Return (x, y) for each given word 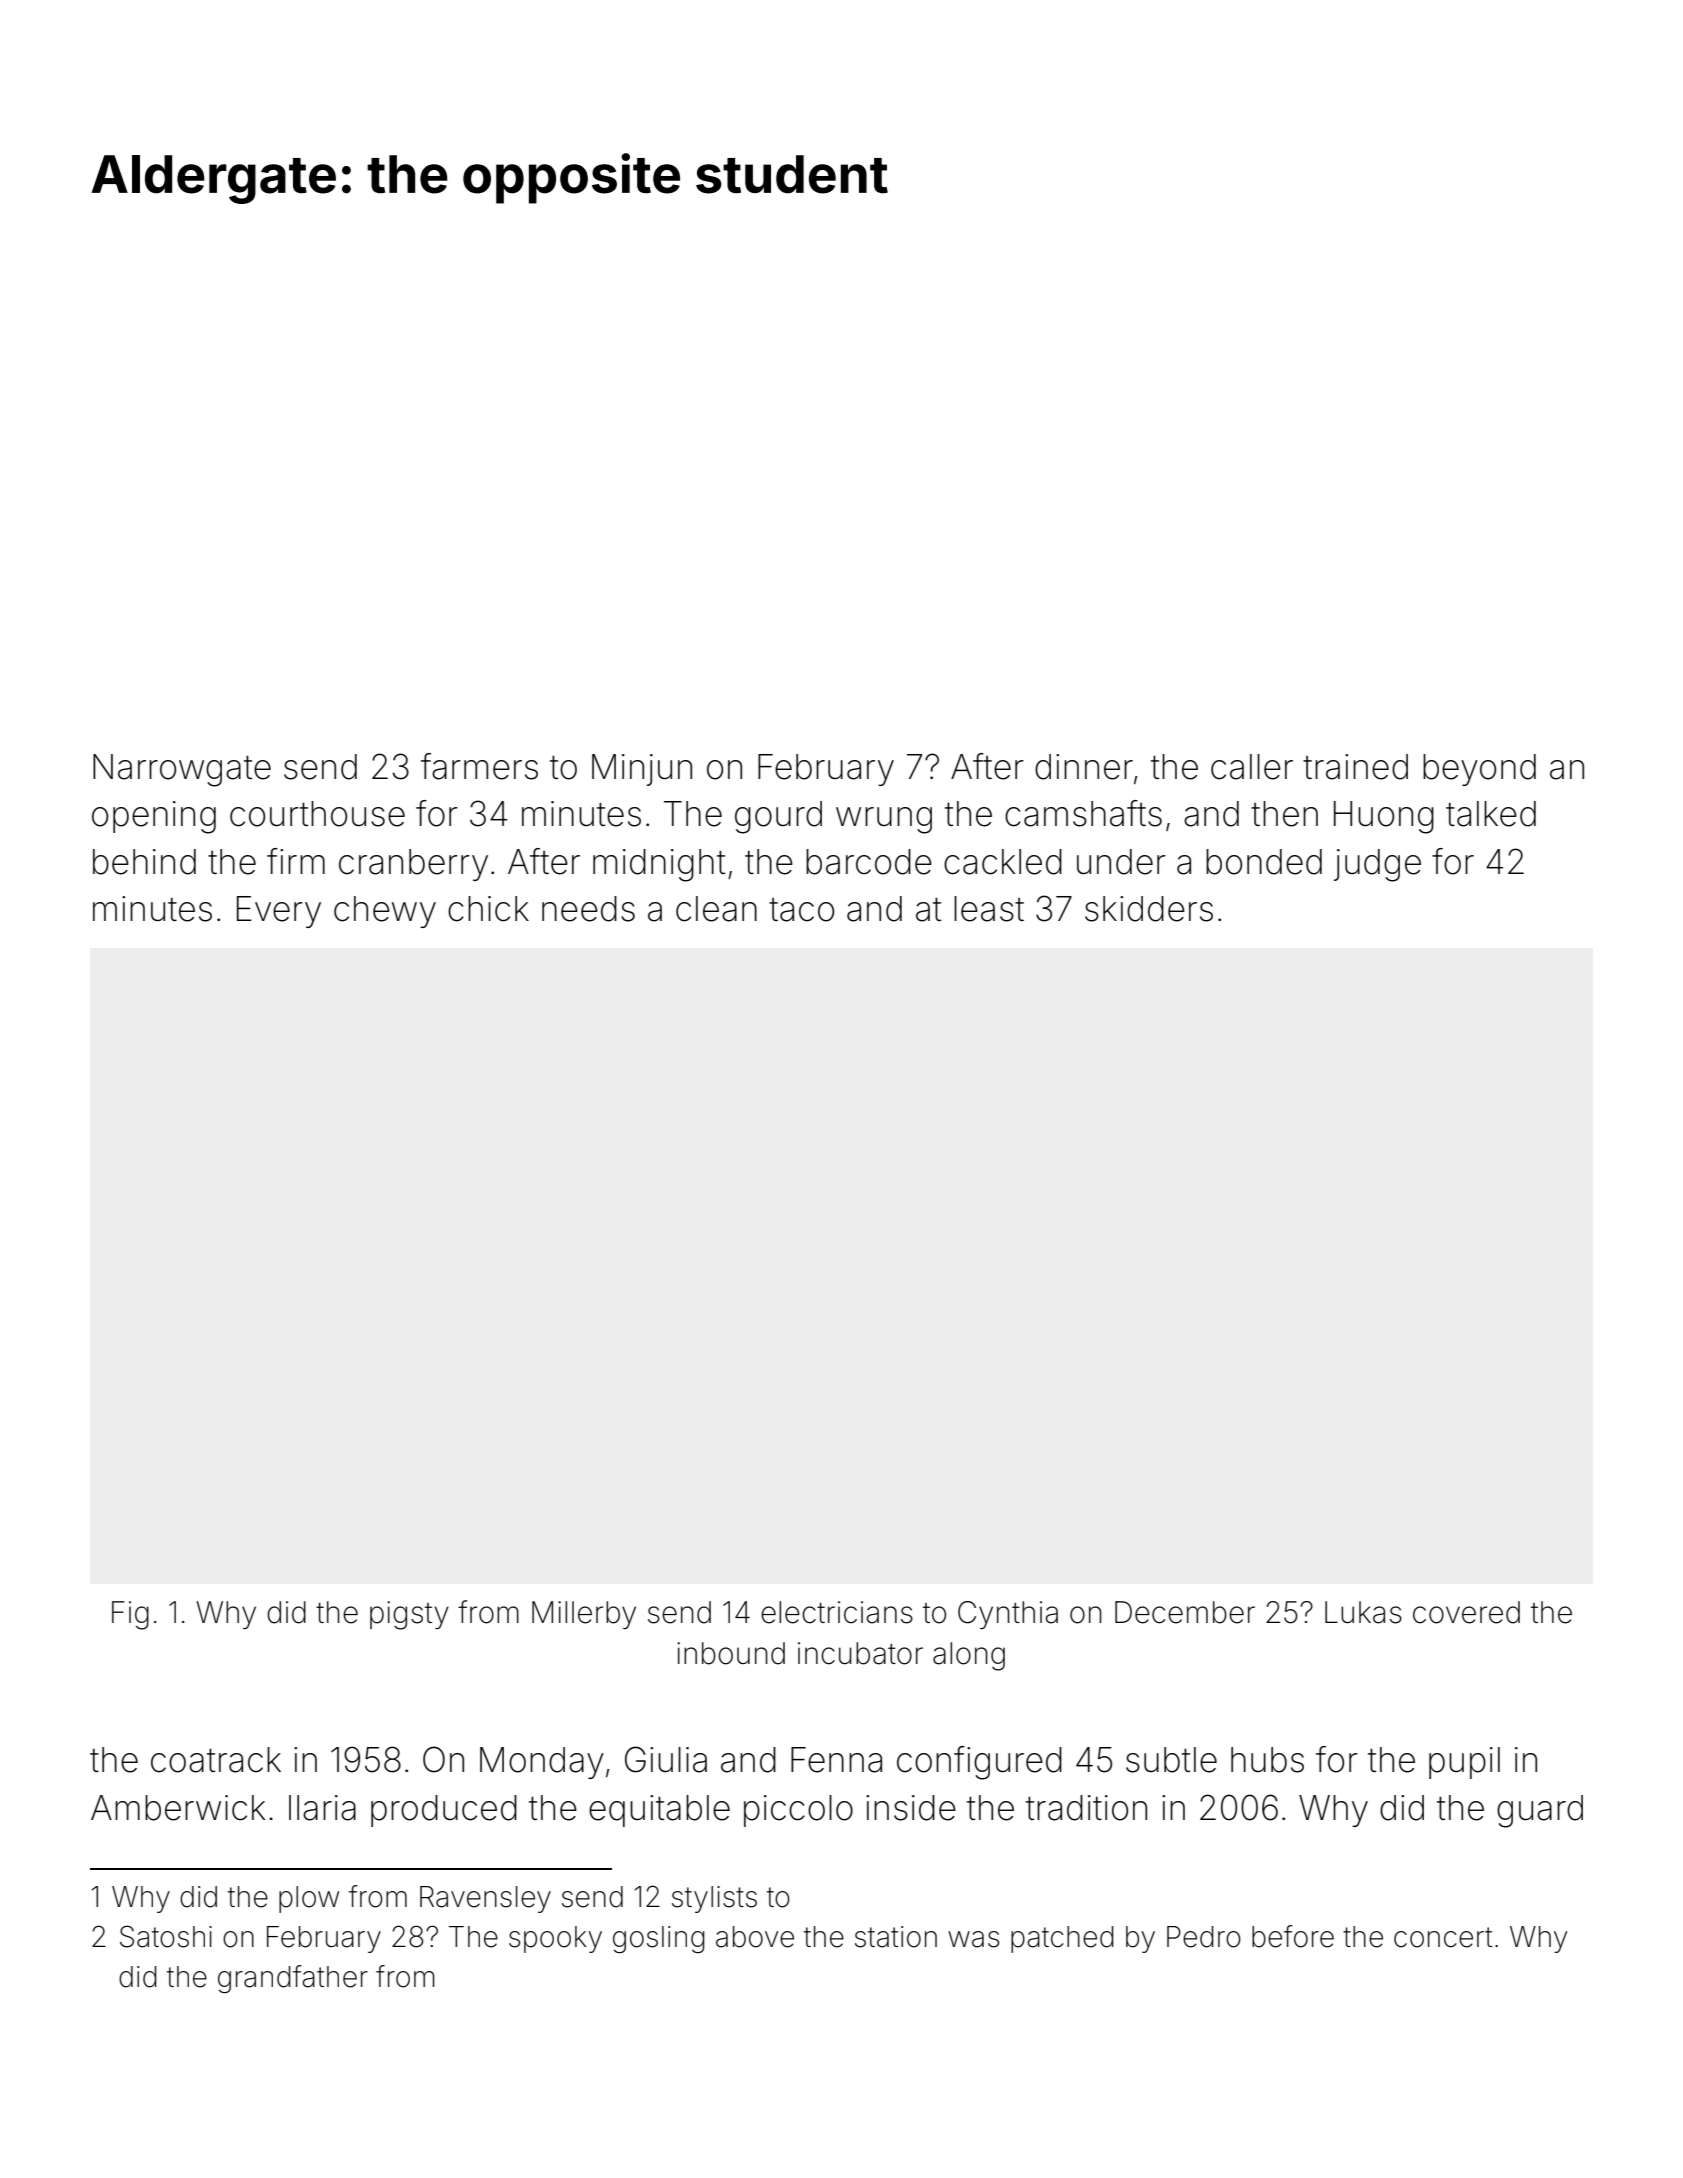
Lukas (1363, 1612)
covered (1466, 1612)
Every (279, 912)
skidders (1149, 909)
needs (588, 909)
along (969, 1656)
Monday (542, 1763)
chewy (385, 912)
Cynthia (1008, 1615)
